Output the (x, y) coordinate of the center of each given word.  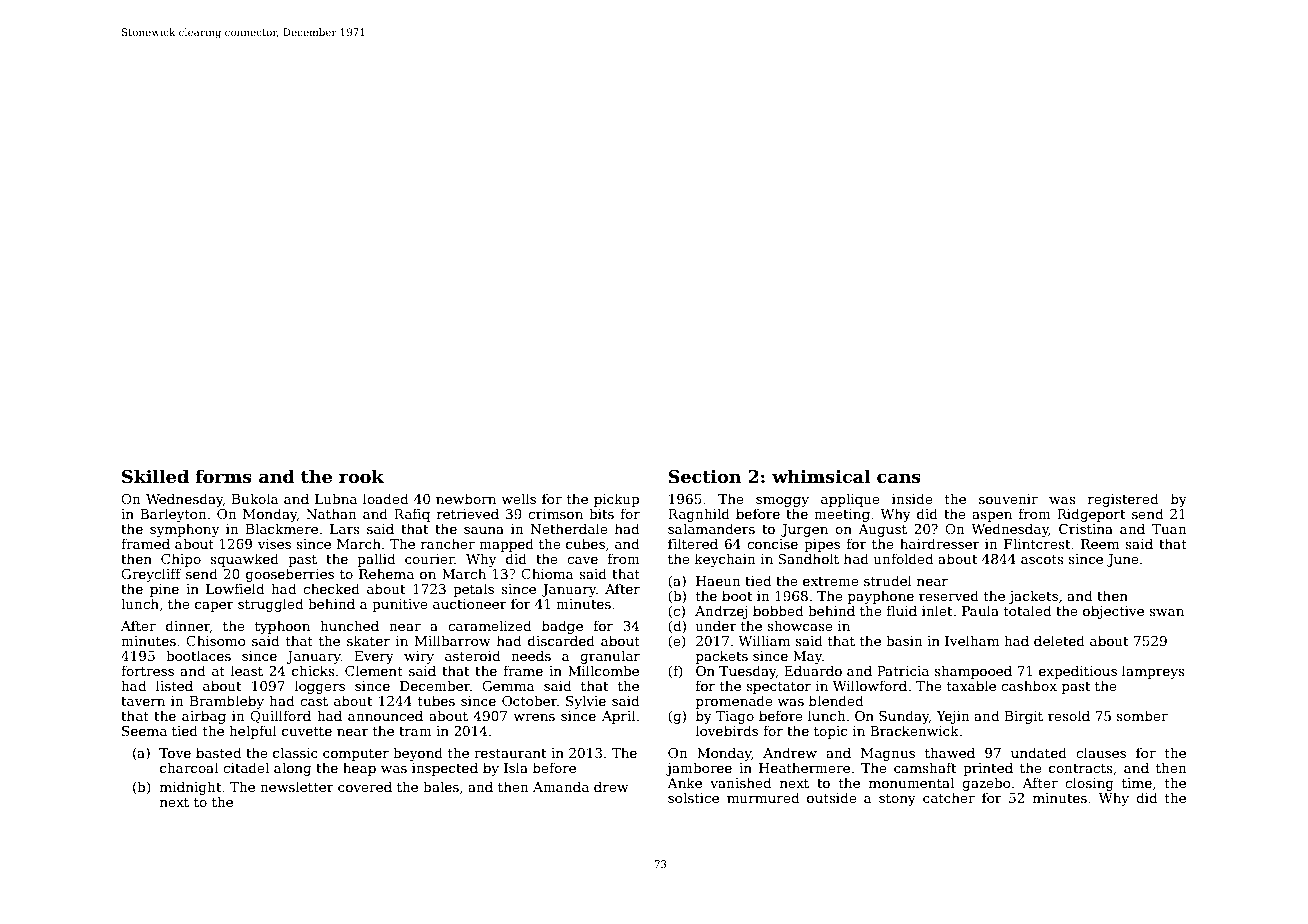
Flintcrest (1037, 543)
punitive (400, 605)
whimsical (821, 476)
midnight (191, 788)
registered (1123, 500)
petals (473, 590)
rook (361, 476)
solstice (693, 797)
